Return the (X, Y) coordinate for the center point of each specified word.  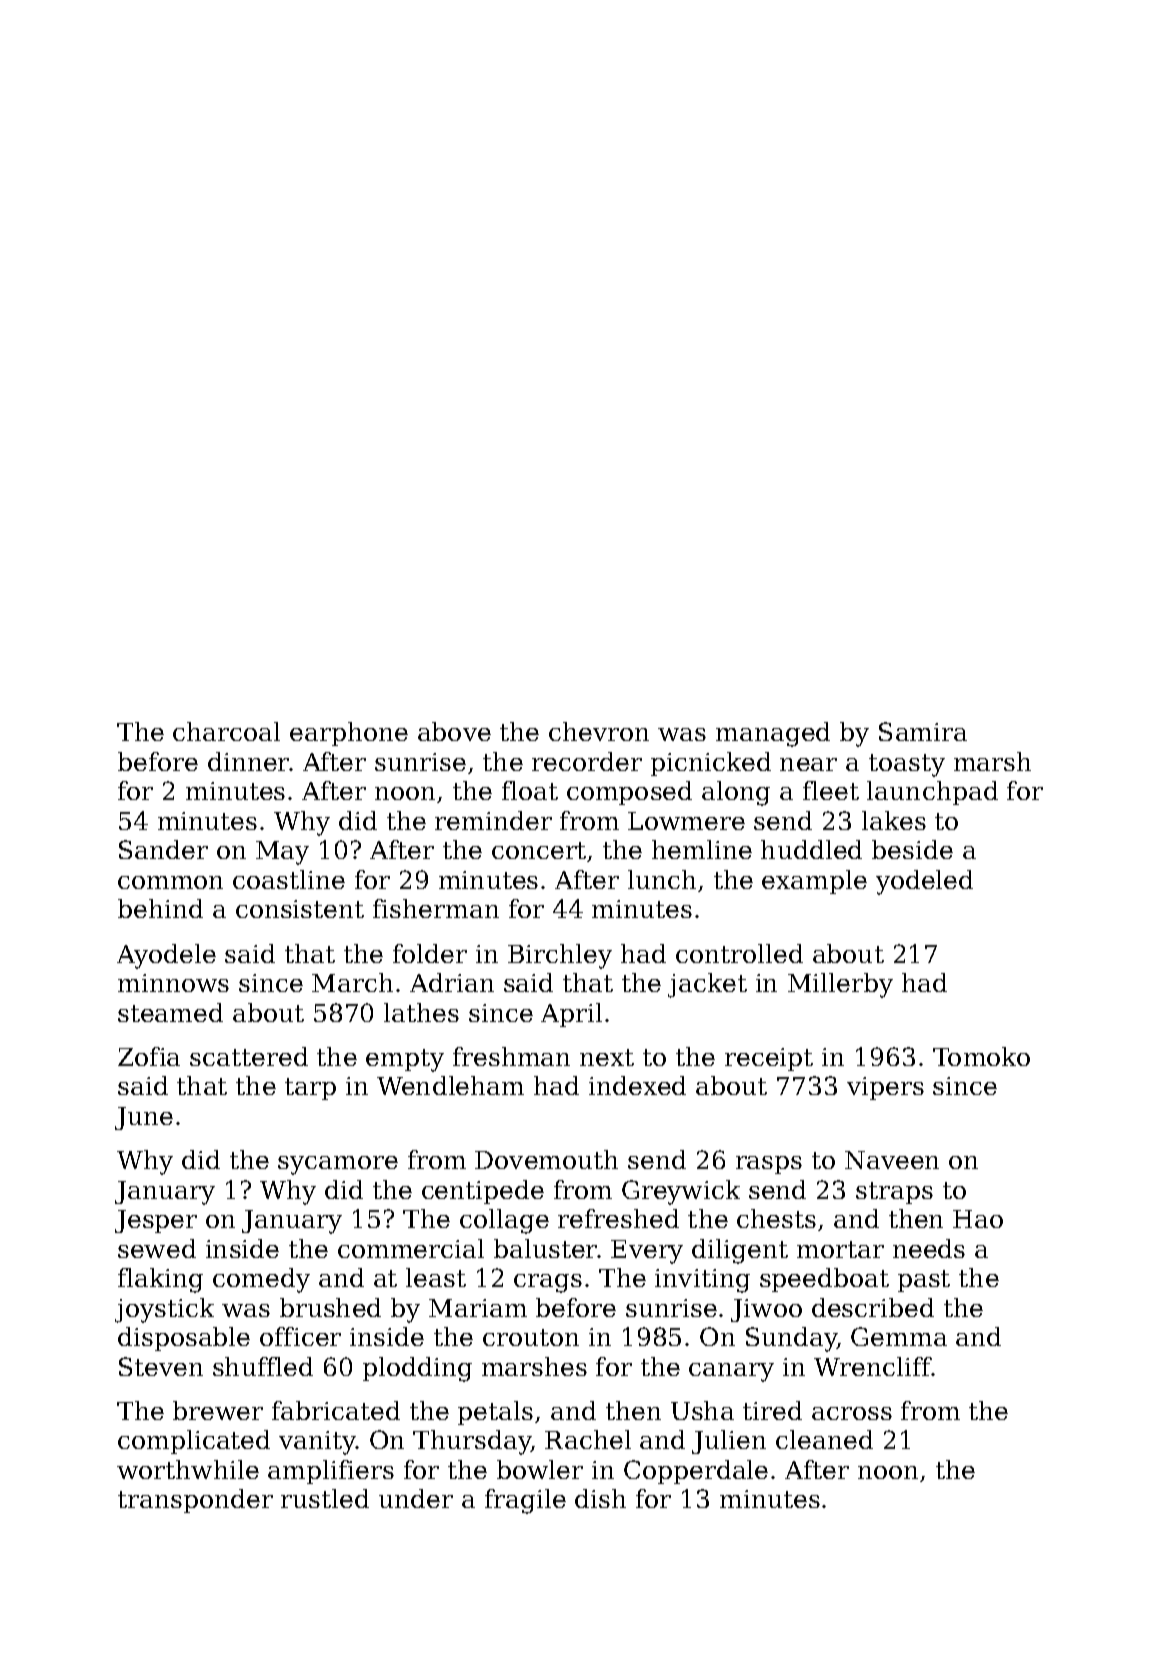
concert (539, 850)
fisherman (436, 908)
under (416, 1498)
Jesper (156, 1221)
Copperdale (696, 1472)
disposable (184, 1339)
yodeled (924, 882)
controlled (739, 953)
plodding (417, 1369)
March (352, 982)
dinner (249, 761)
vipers (885, 1088)
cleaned (824, 1439)
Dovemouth (546, 1159)
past (924, 1281)
